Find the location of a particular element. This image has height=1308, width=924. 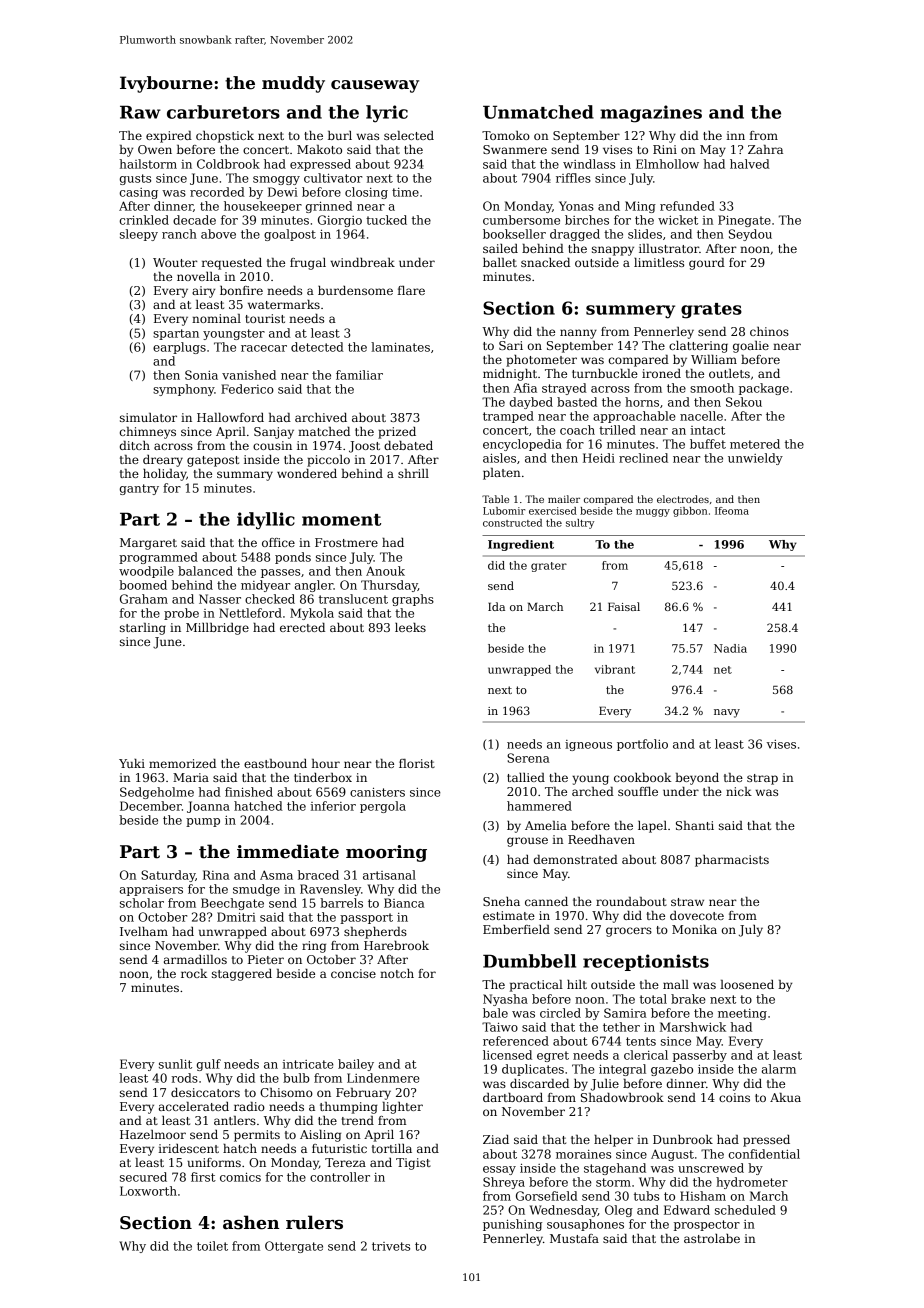

Akua is located at coordinates (785, 1097).
